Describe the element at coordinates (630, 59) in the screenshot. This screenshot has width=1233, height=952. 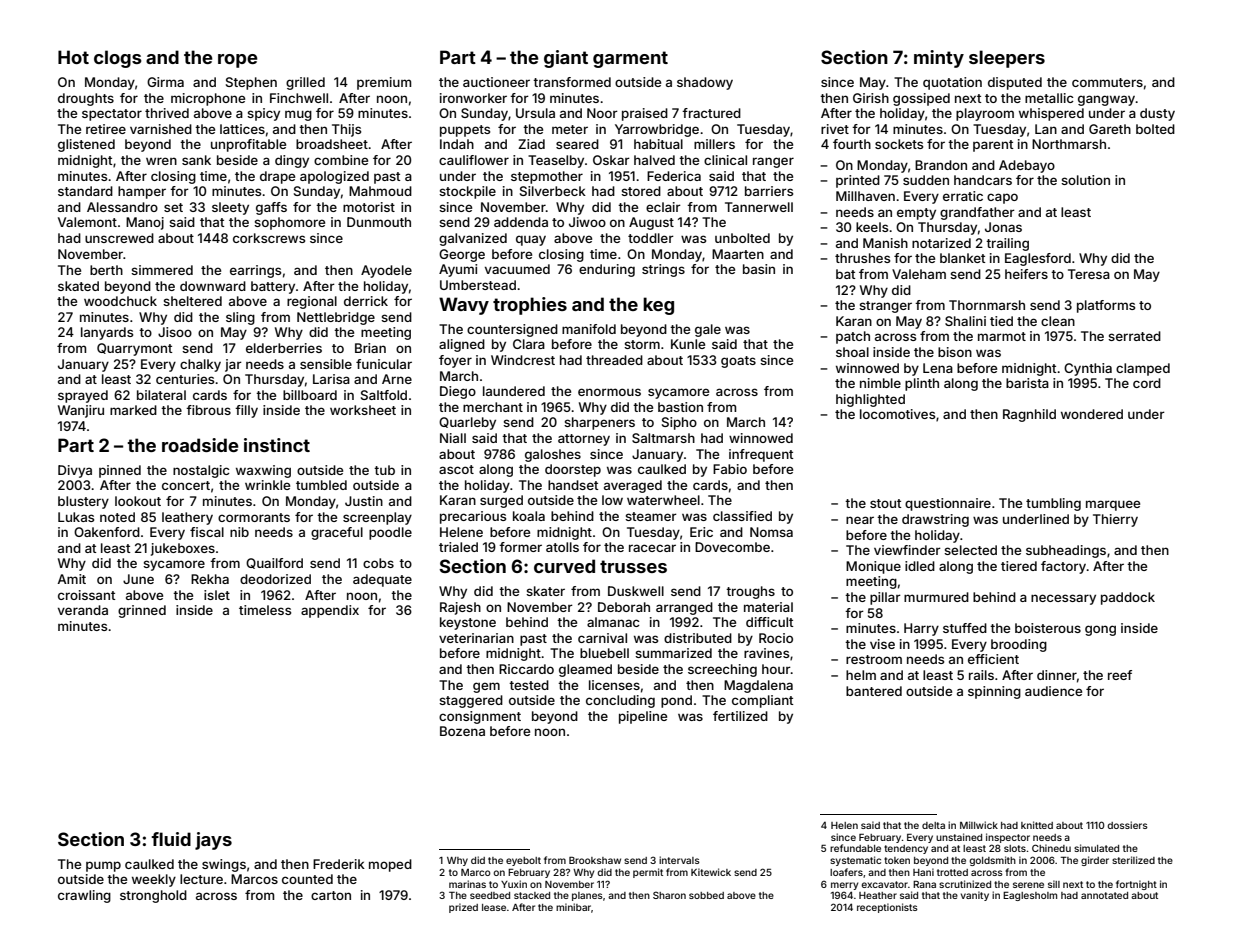
I see `garment` at that location.
